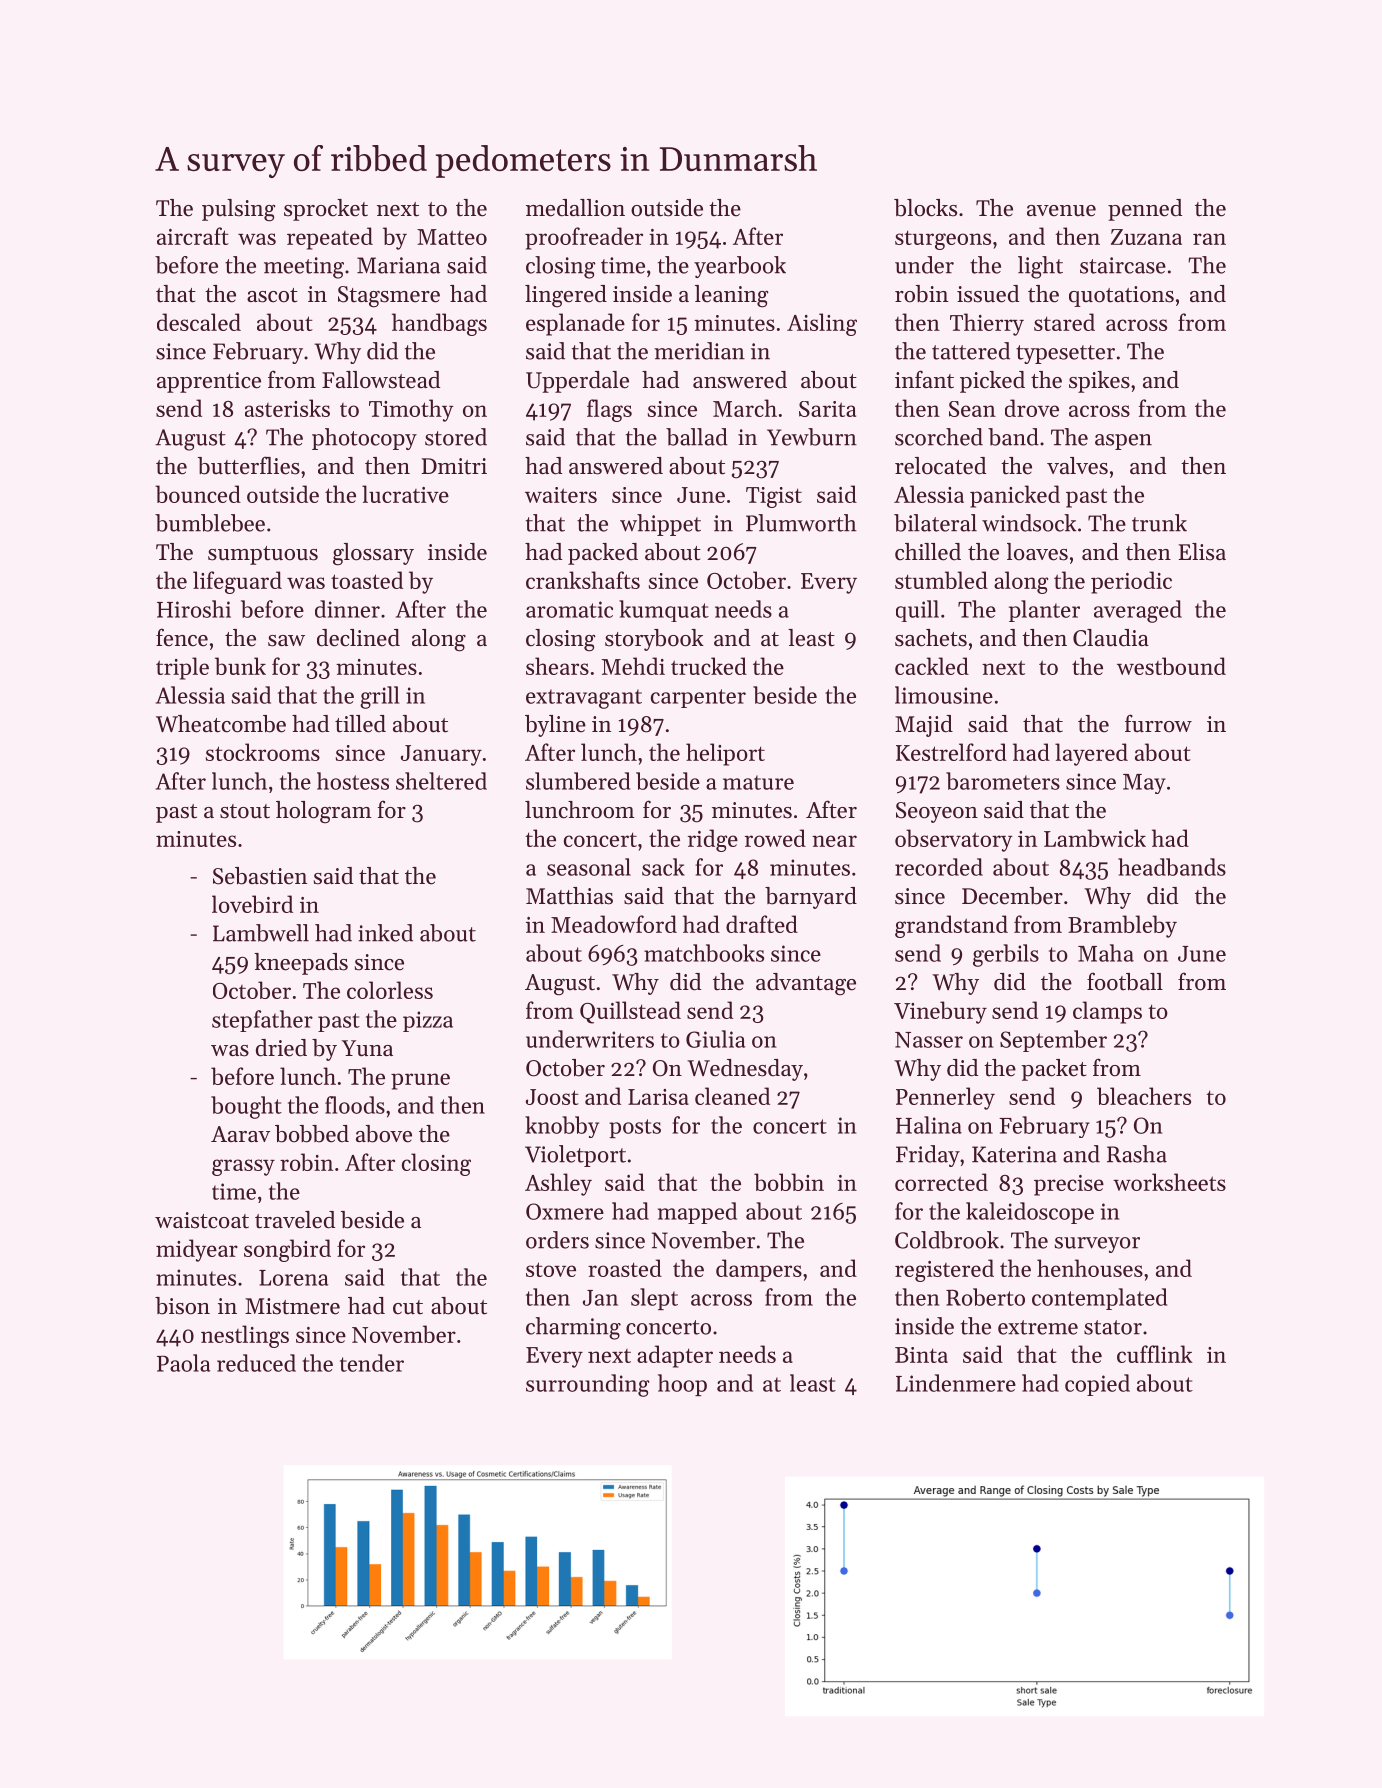 This screenshot has height=1788, width=1382. I want to click on reduced, so click(256, 1363).
